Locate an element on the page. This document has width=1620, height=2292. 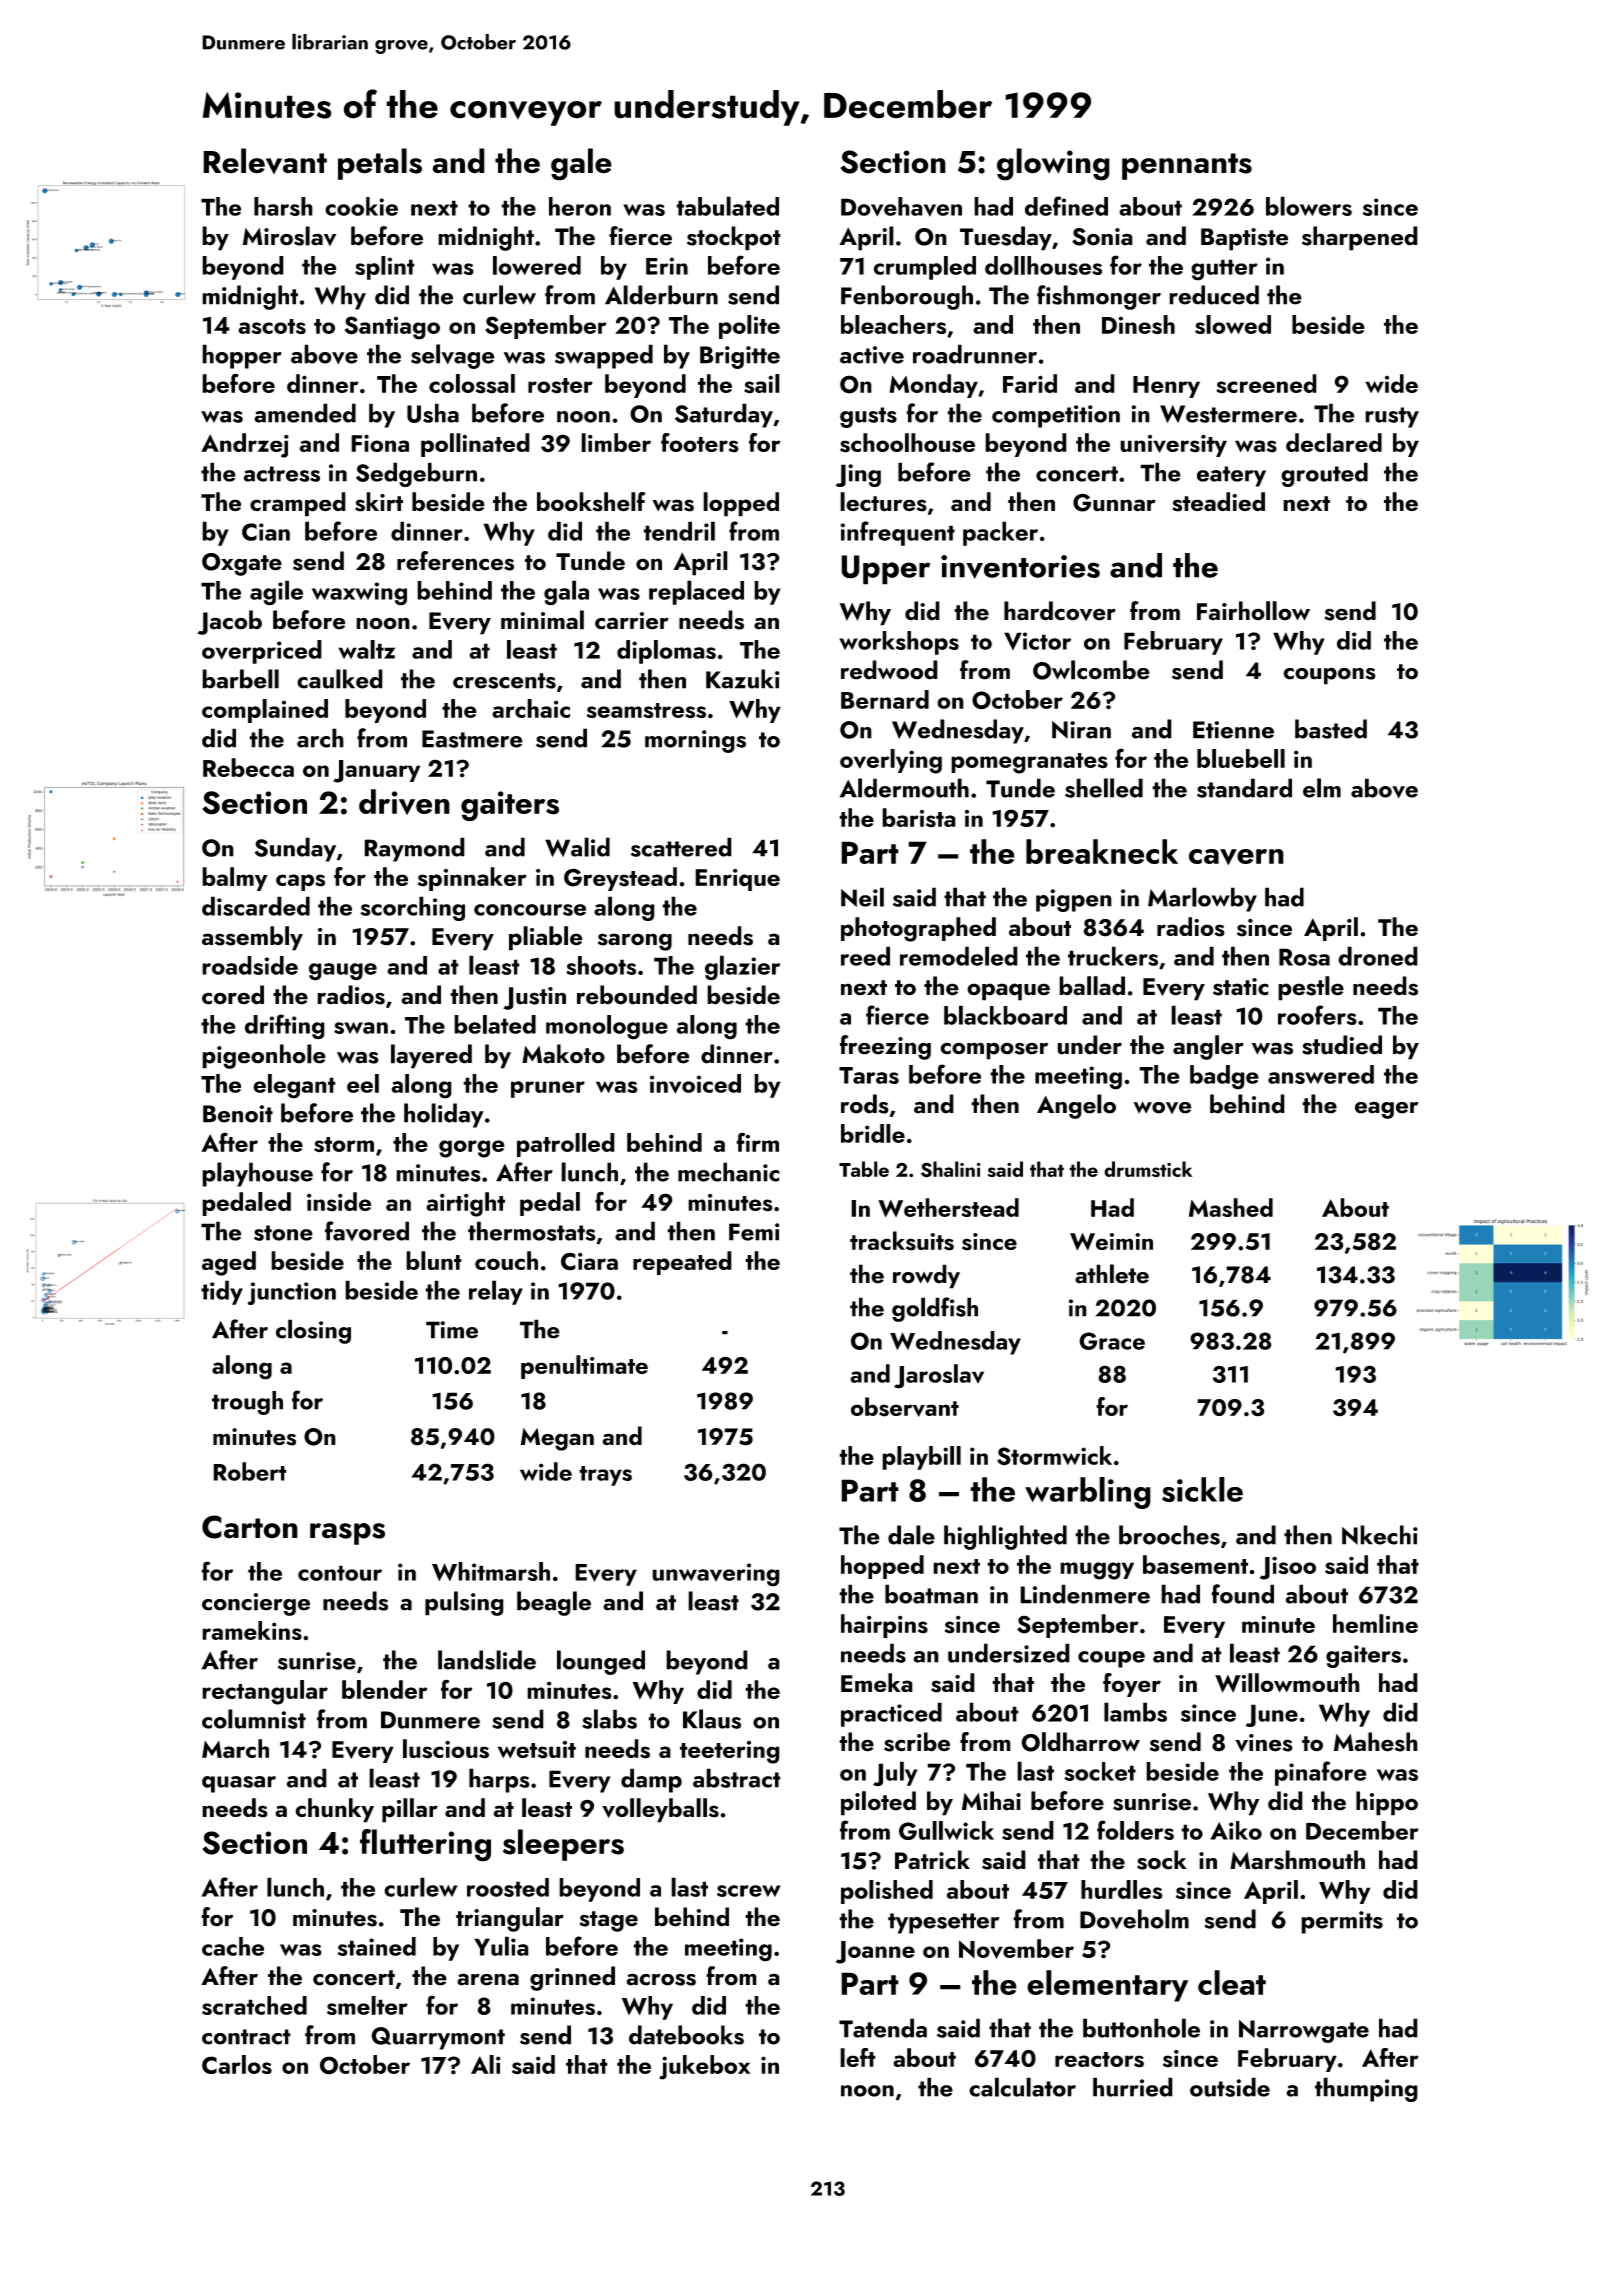
rusty is located at coordinates (1392, 417).
